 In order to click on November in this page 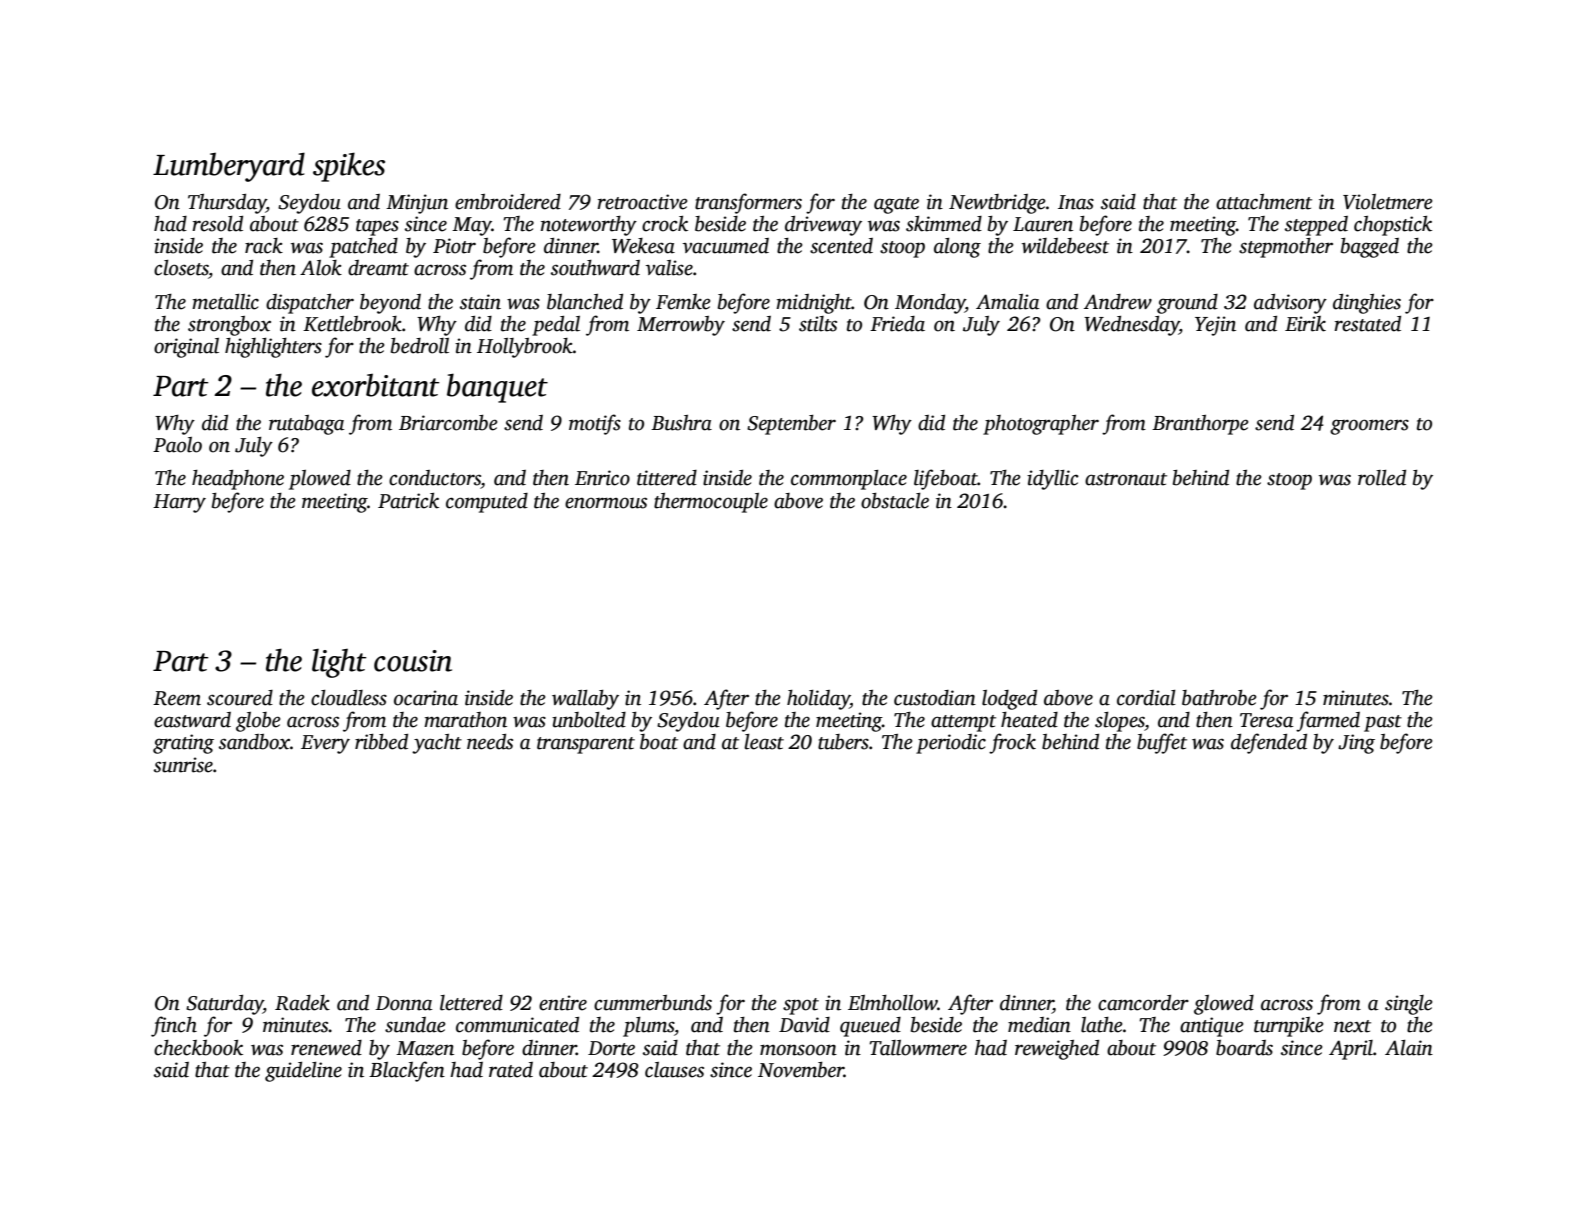, I will do `click(801, 1070)`.
